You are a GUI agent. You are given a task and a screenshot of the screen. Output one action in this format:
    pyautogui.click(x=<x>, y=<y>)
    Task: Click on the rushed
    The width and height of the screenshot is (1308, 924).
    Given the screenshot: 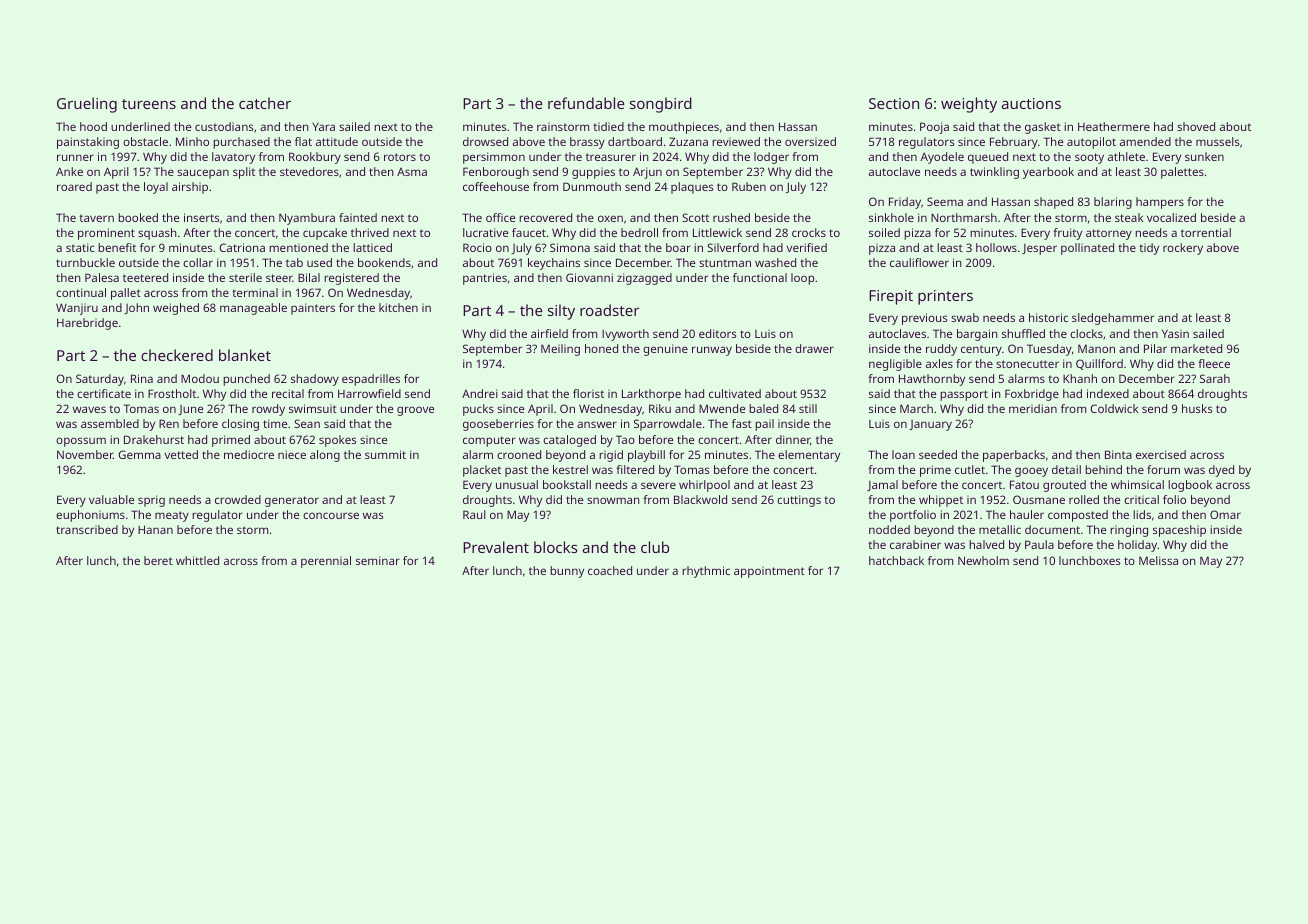 What is the action you would take?
    pyautogui.click(x=731, y=217)
